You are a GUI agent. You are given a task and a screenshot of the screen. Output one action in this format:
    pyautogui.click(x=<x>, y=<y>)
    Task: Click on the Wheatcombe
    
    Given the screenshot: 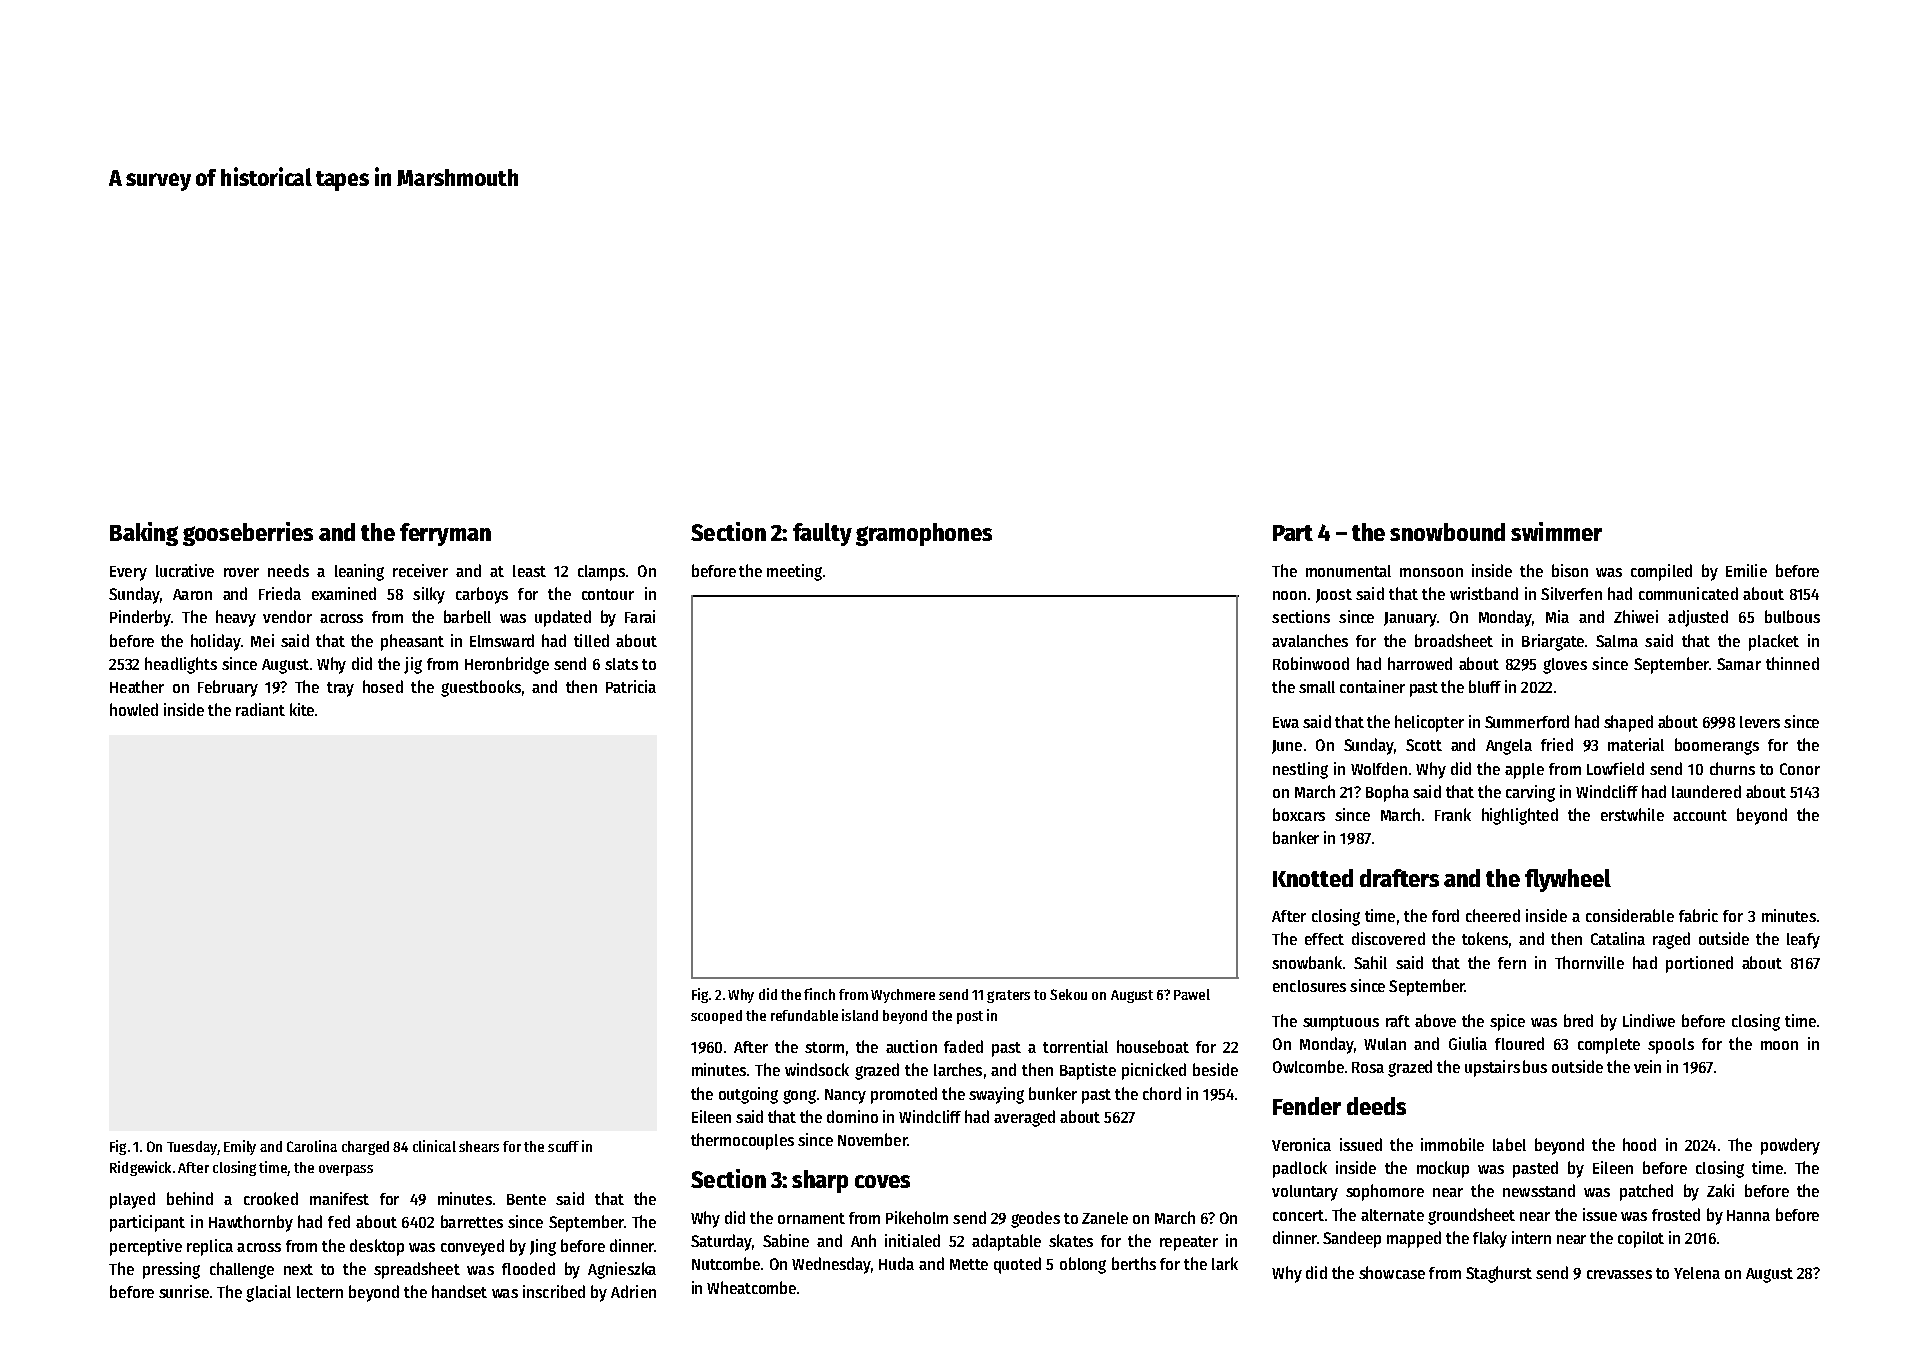 What is the action you would take?
    pyautogui.click(x=751, y=1287)
